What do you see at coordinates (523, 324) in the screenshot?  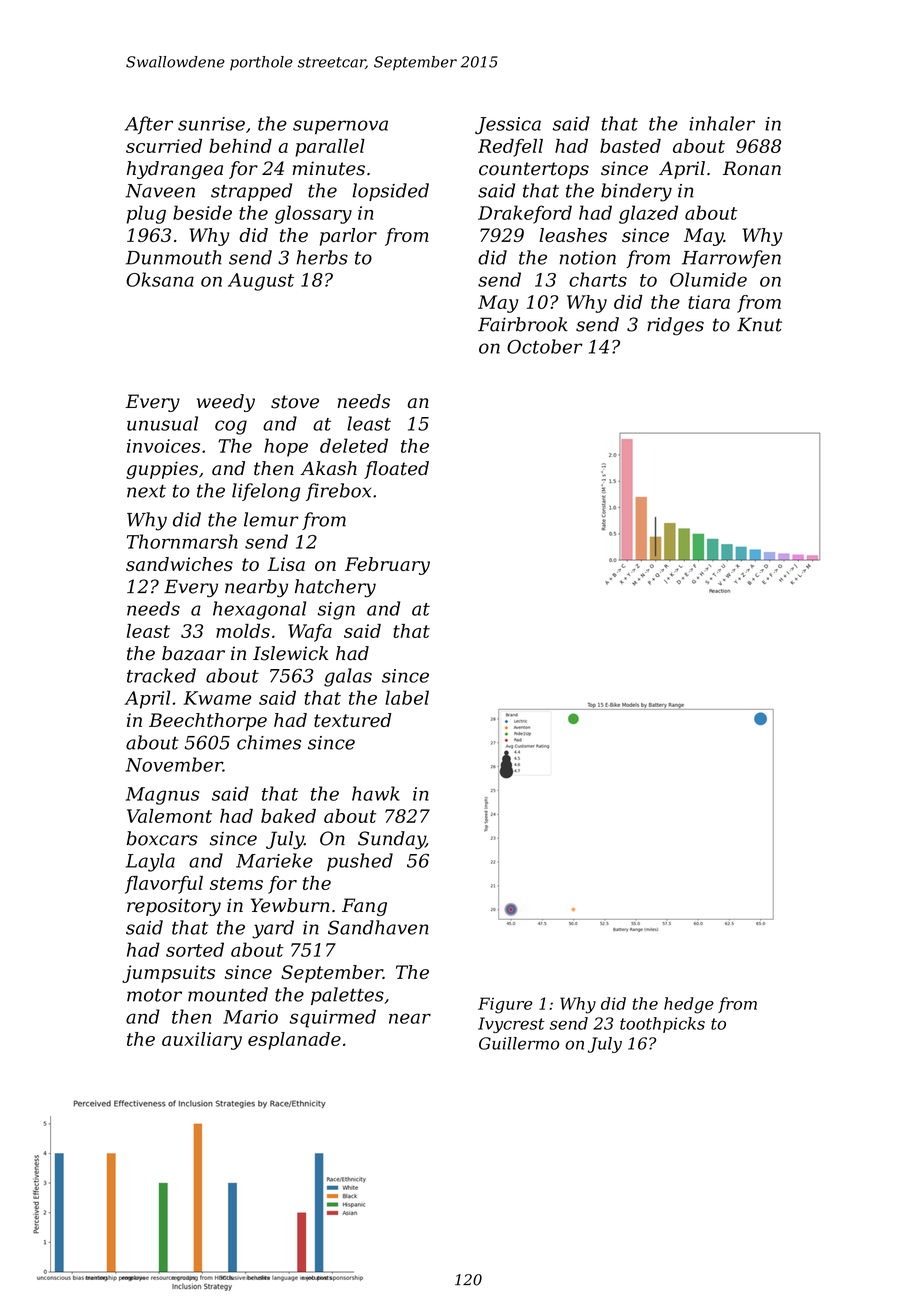 I see `Fairbrook` at bounding box center [523, 324].
